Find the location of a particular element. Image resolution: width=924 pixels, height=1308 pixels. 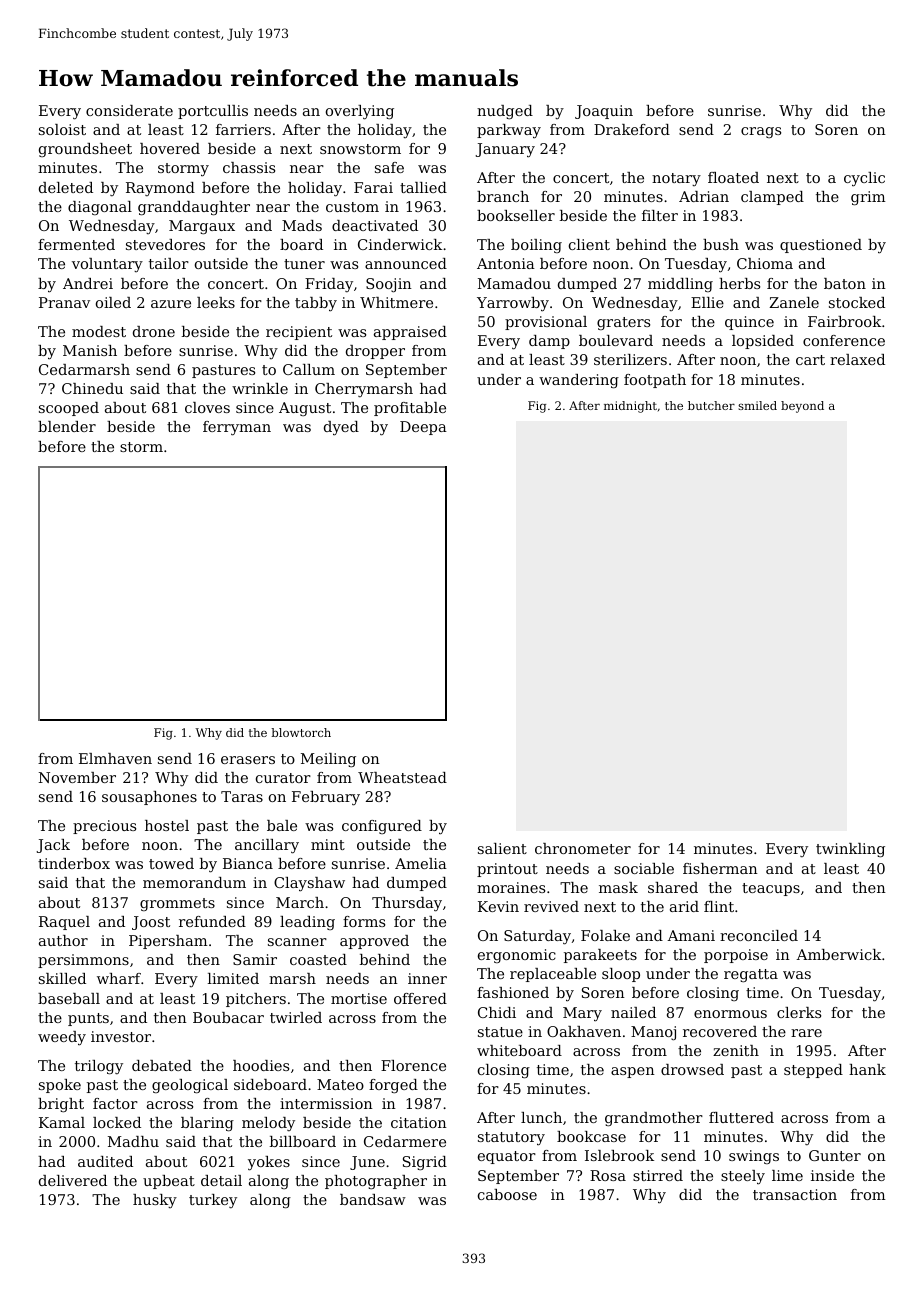

soloist is located at coordinates (62, 129).
